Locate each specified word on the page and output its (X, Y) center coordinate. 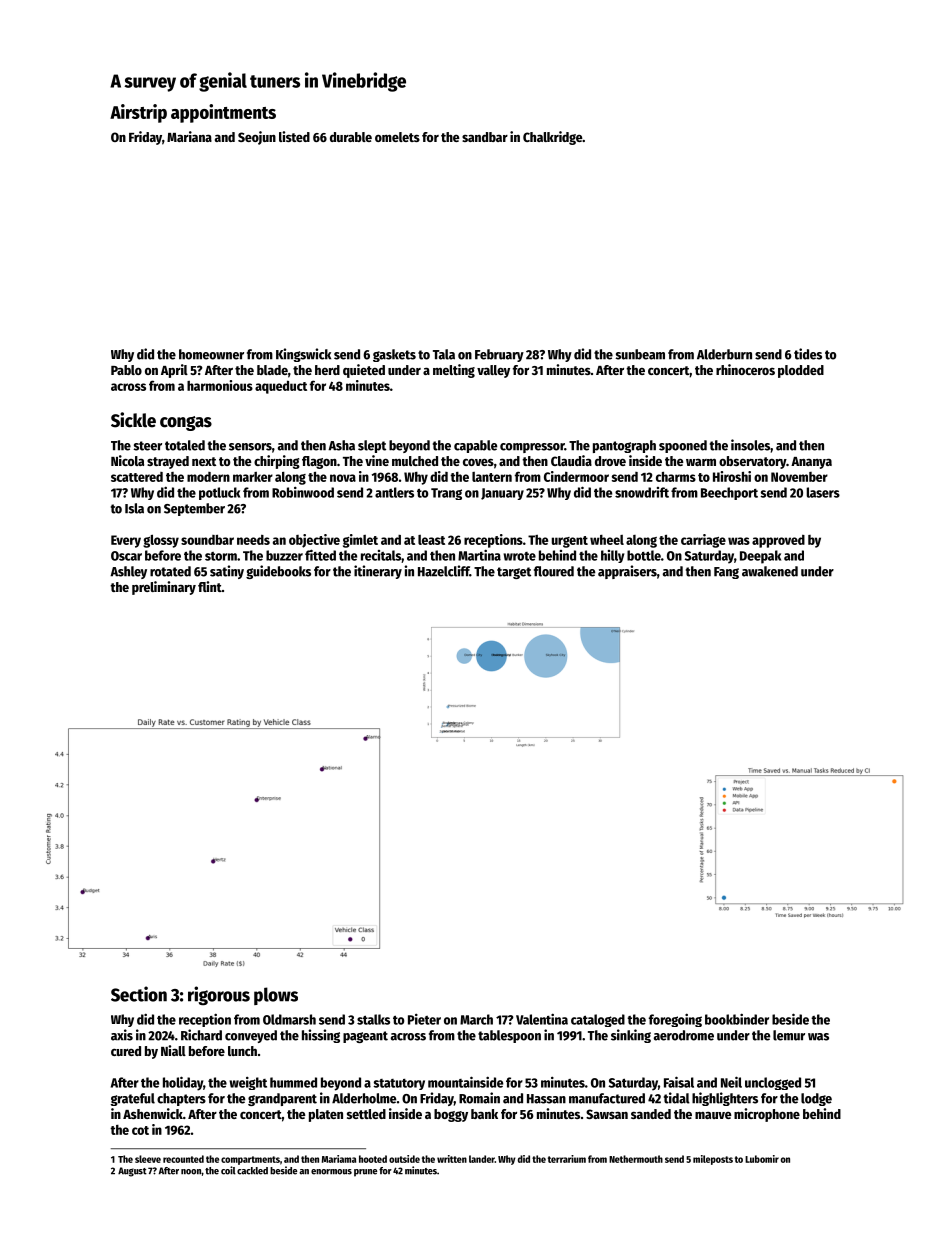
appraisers (627, 572)
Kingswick (303, 355)
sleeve (148, 1159)
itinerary (378, 572)
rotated (170, 571)
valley (493, 371)
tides (808, 354)
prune (365, 1173)
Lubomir (762, 1159)
